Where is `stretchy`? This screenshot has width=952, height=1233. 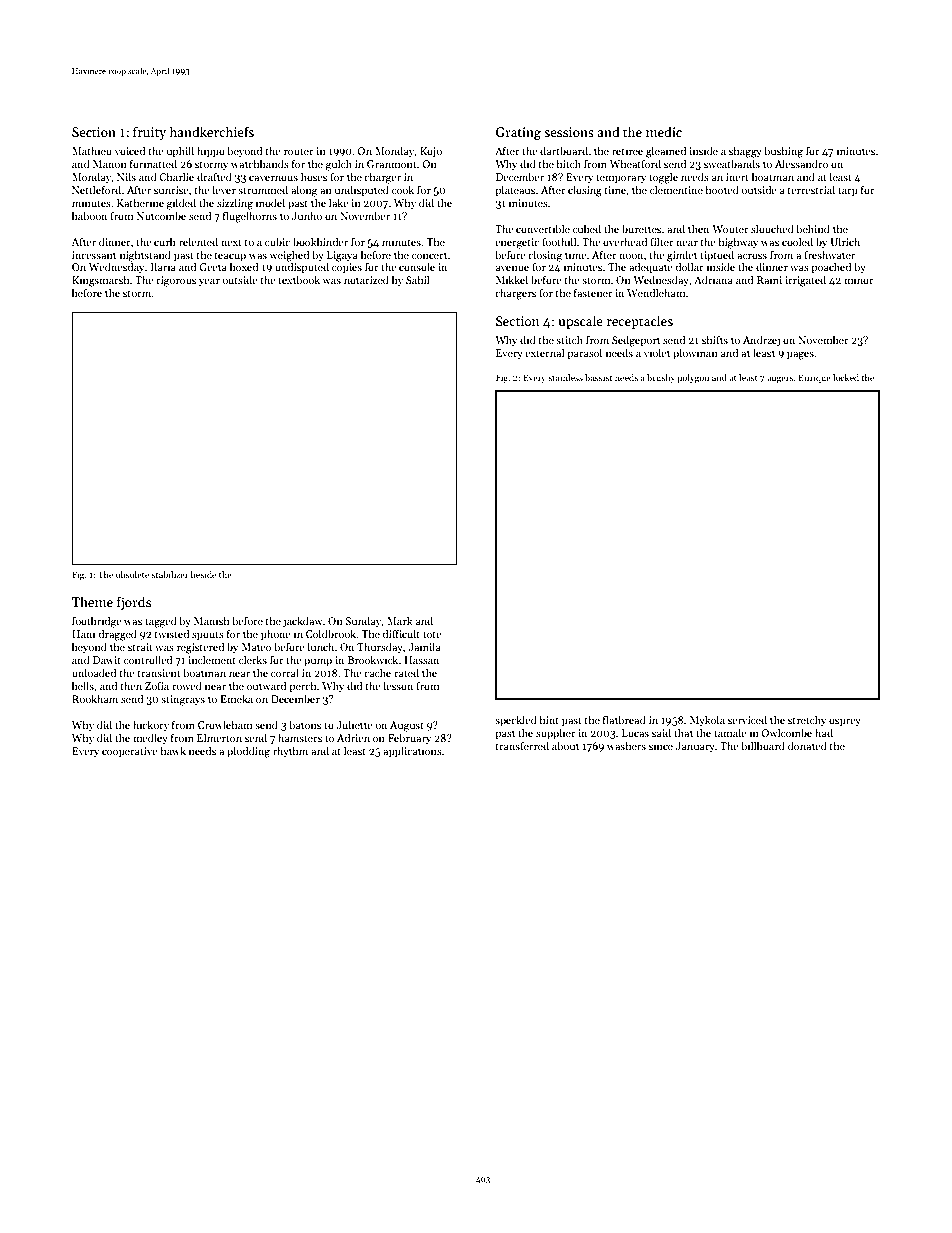
stretchy is located at coordinates (807, 720).
